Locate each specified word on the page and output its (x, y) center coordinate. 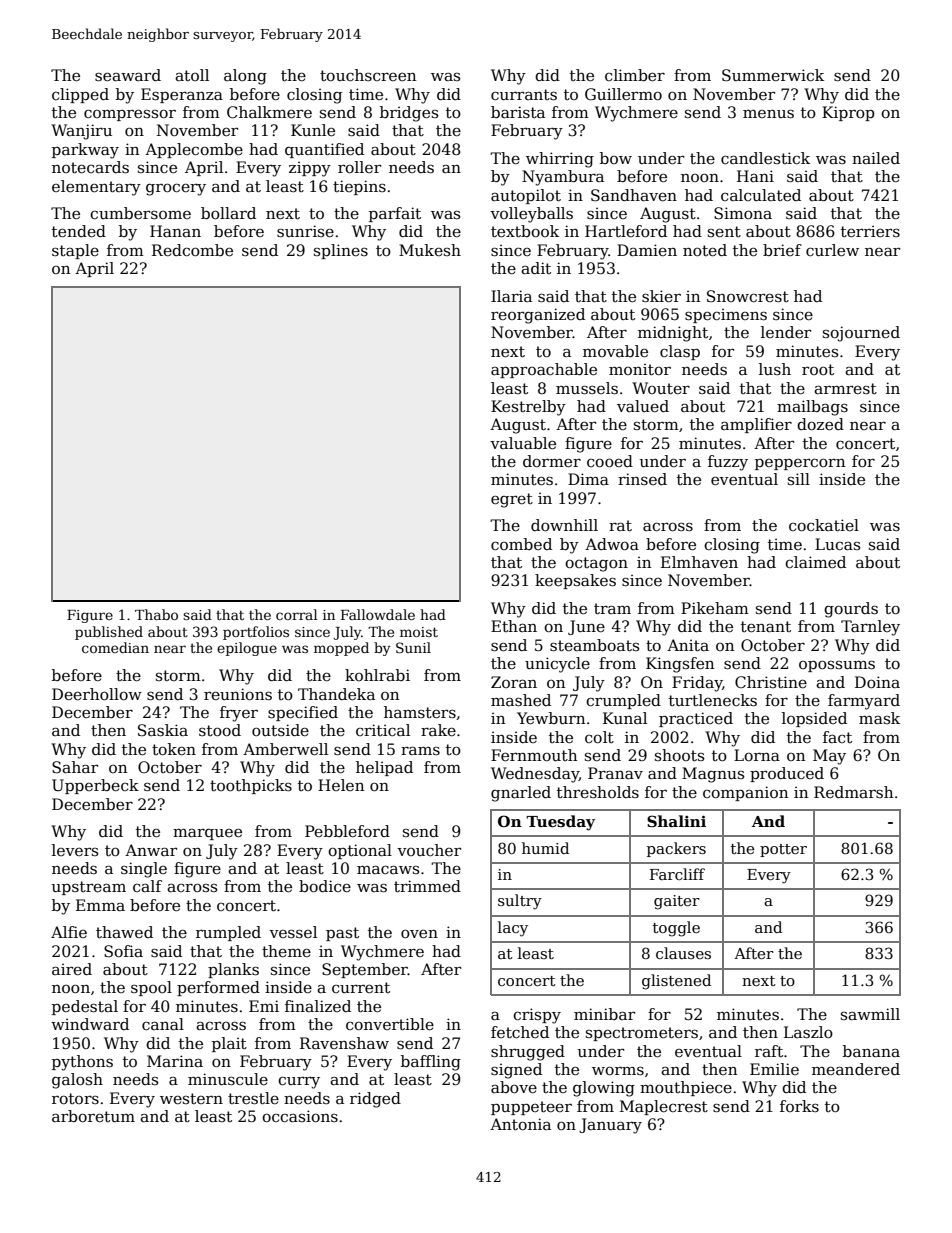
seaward (128, 75)
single (144, 870)
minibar (604, 1014)
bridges (409, 114)
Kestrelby (528, 408)
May (829, 757)
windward (90, 1024)
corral (297, 614)
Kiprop (848, 113)
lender (786, 332)
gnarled (521, 794)
